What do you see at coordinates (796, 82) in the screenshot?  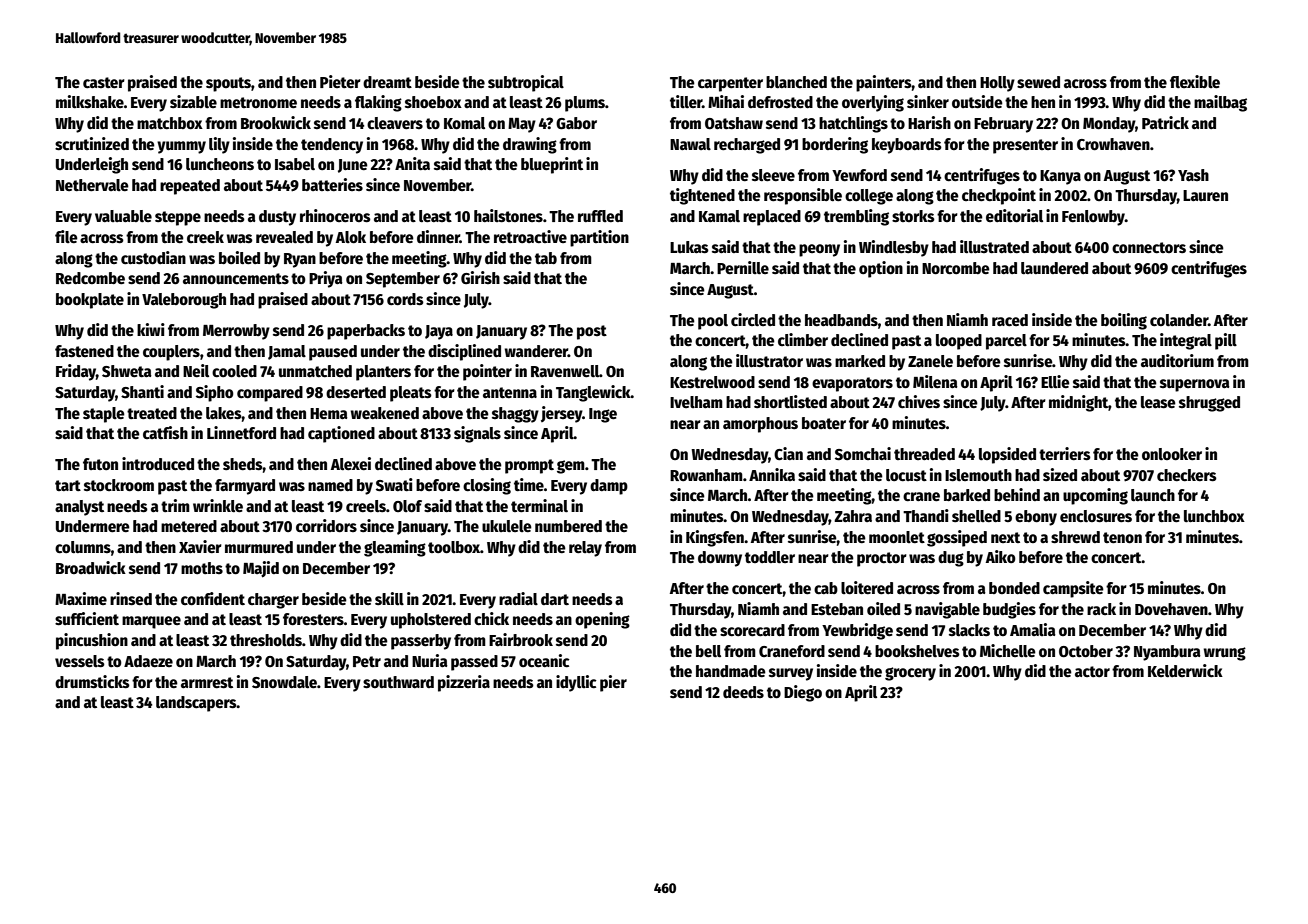 I see `blanched` at bounding box center [796, 82].
